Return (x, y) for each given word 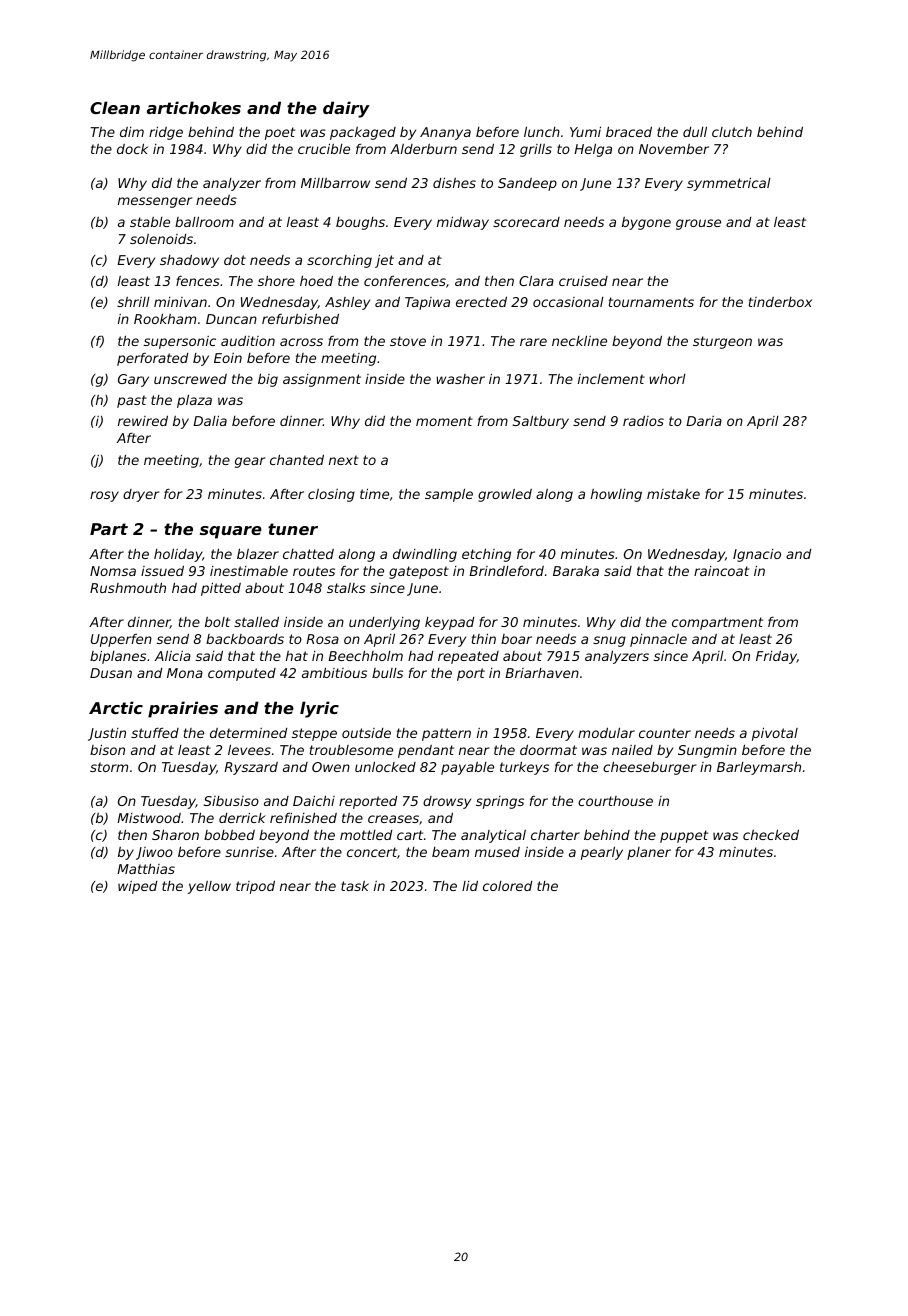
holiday (178, 555)
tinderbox (780, 302)
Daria (704, 421)
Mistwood (149, 818)
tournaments (651, 302)
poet (280, 133)
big (268, 380)
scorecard (526, 222)
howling (616, 495)
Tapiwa (427, 303)
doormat (548, 749)
